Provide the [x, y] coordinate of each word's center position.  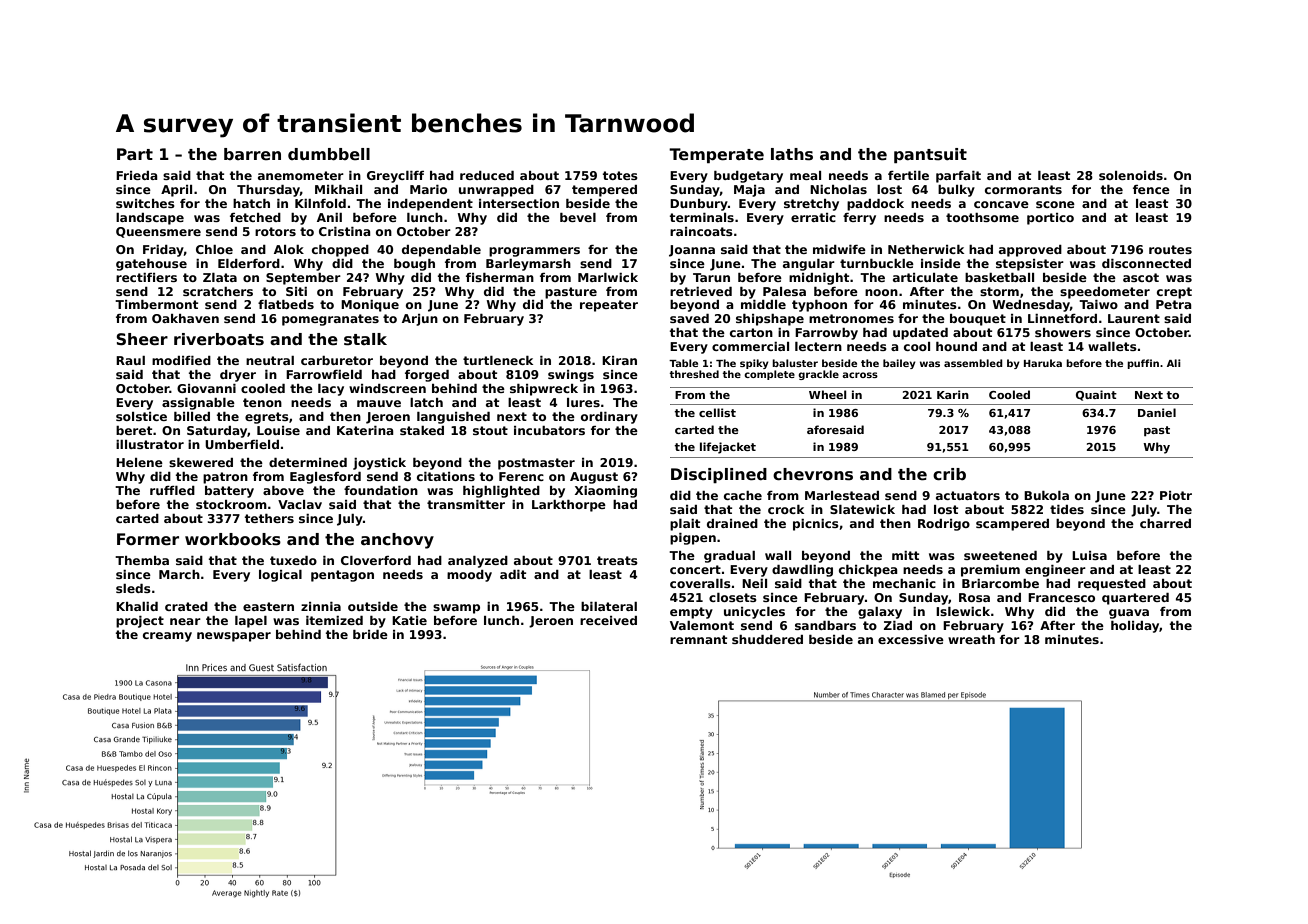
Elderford [249, 263]
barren [252, 154]
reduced [487, 175]
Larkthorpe [569, 506]
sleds [133, 588]
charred [1165, 523]
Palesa [784, 291]
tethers [269, 518]
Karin [953, 394]
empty [691, 613]
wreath [971, 639]
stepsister [1030, 265]
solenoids [1131, 175]
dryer [238, 376]
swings [571, 376]
